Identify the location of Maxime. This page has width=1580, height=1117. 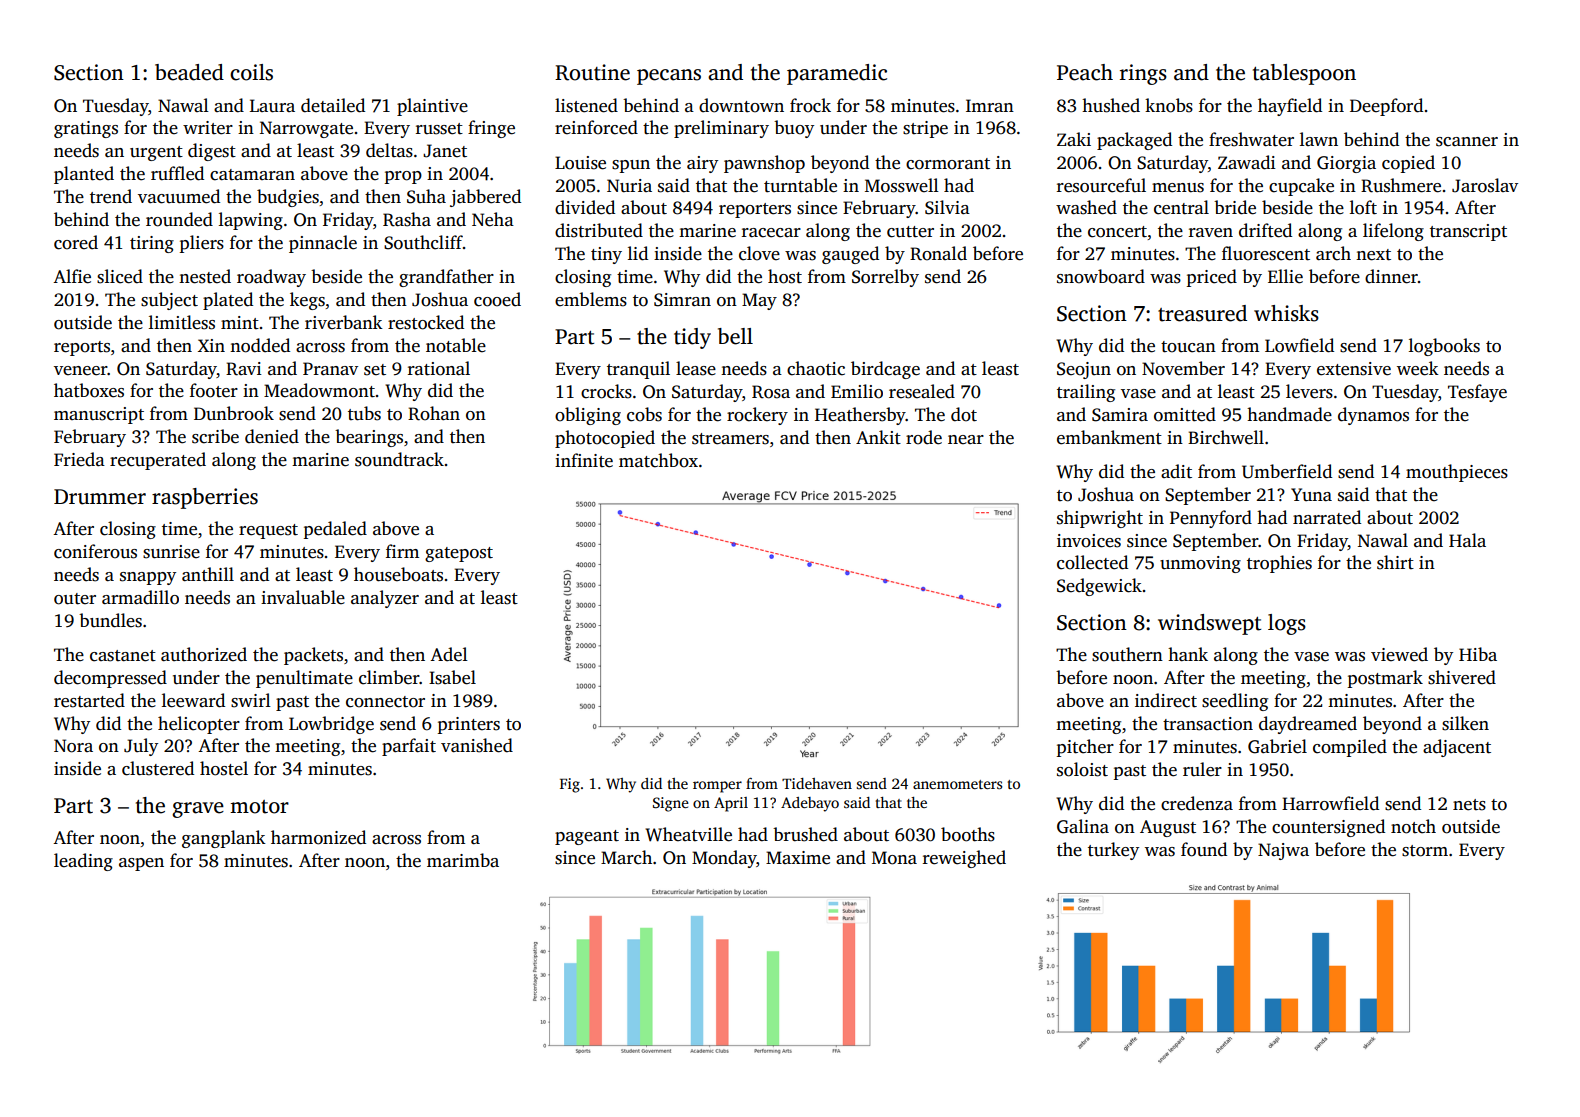
(798, 858).
